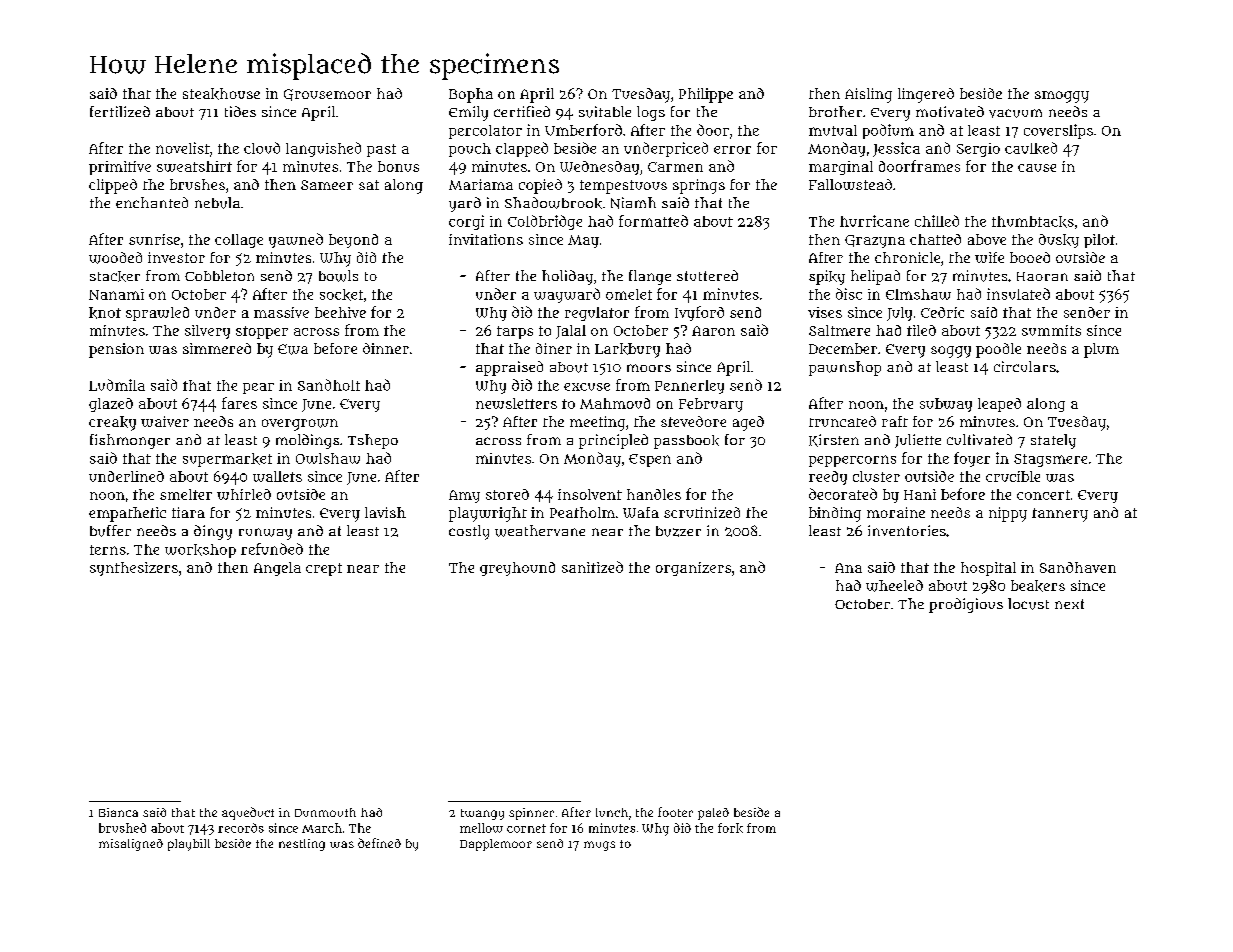 This screenshot has height=952, width=1233. What do you see at coordinates (325, 812) in the screenshot?
I see `Dunmouth` at bounding box center [325, 812].
